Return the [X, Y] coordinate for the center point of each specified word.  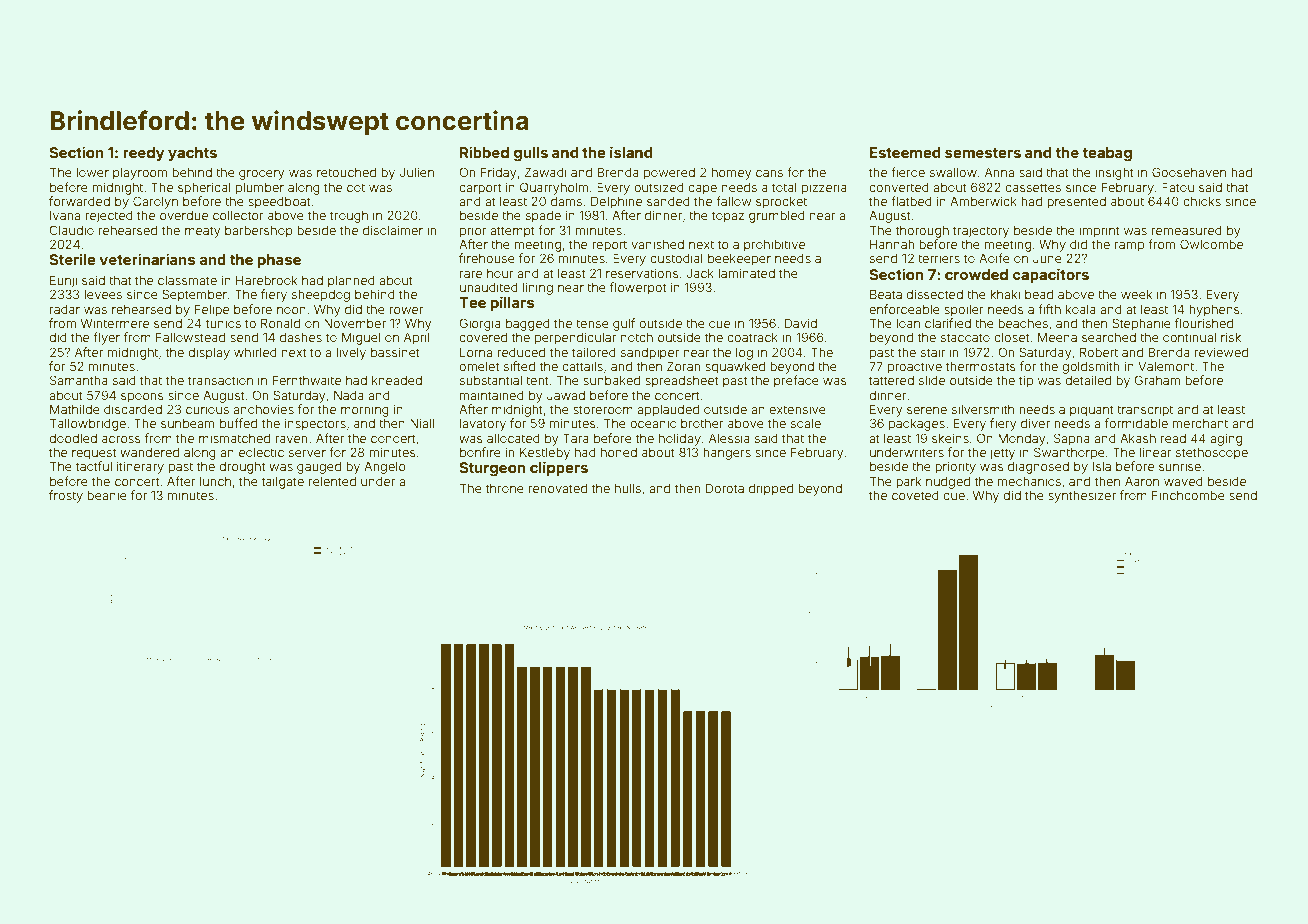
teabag [1107, 154]
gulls [531, 154]
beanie [107, 495]
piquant [1092, 410]
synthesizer [1082, 496]
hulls [628, 488]
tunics [223, 323]
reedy [144, 154]
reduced [521, 352]
